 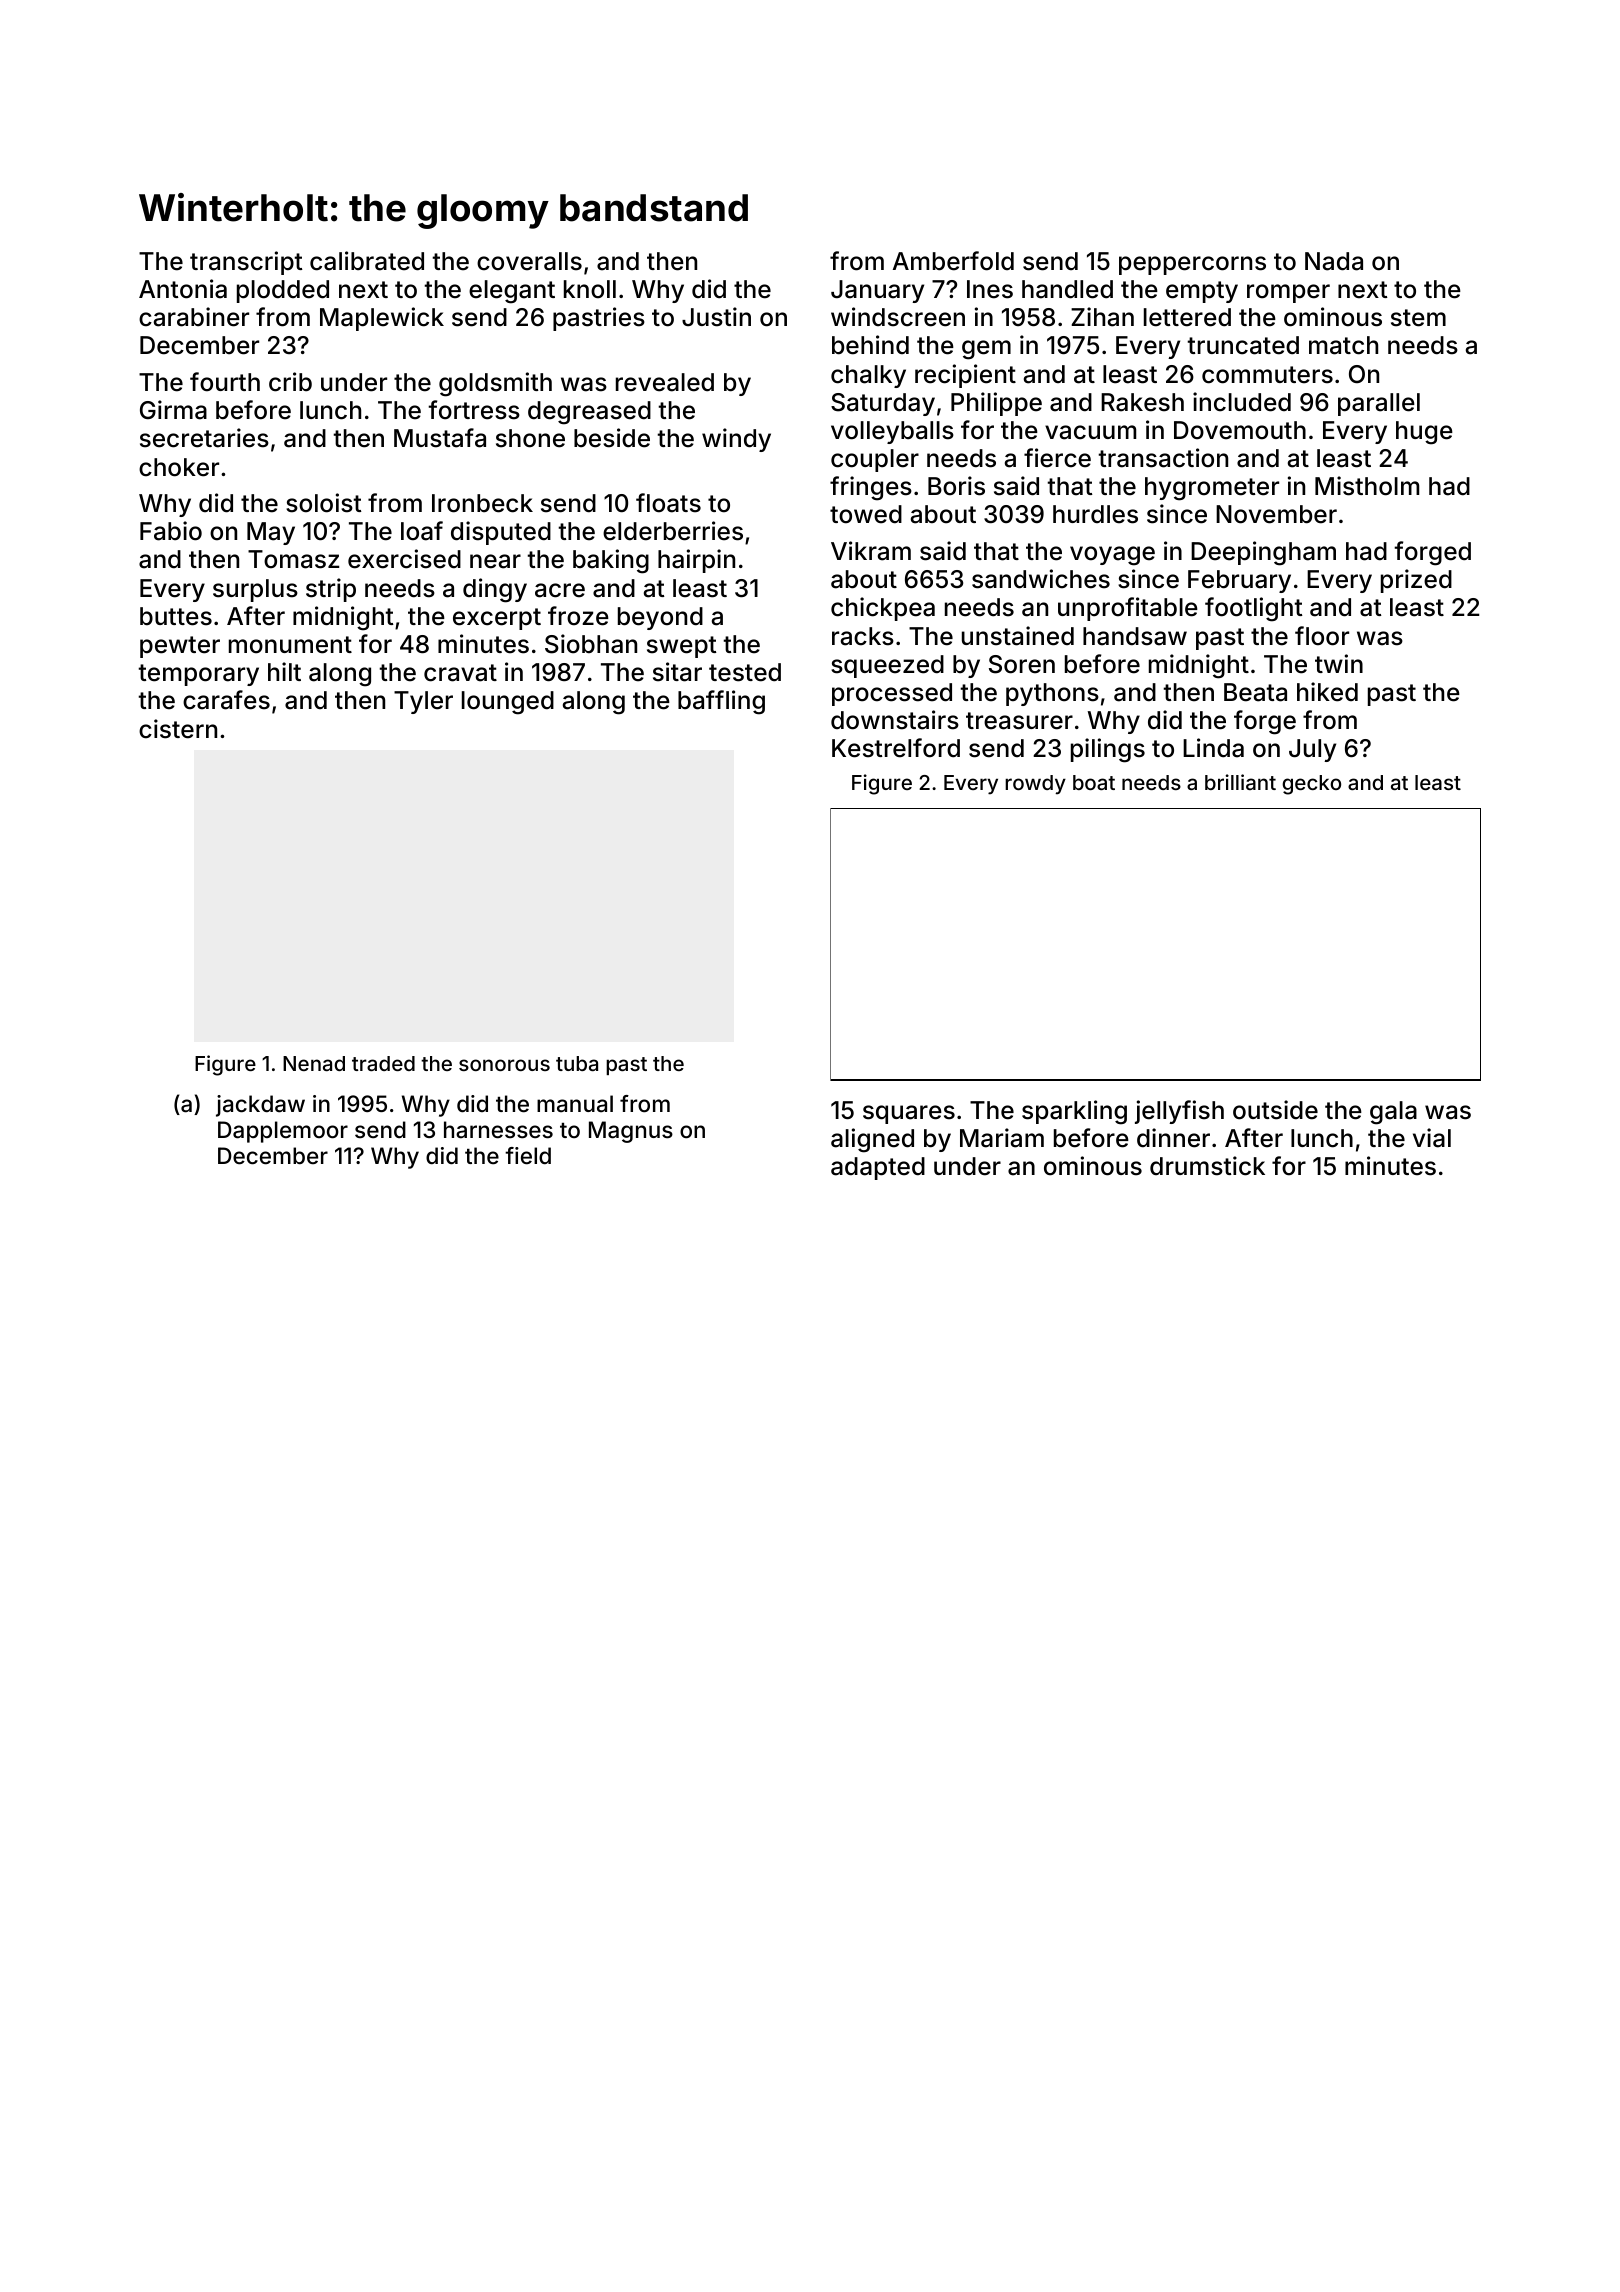 What do you see at coordinates (529, 261) in the document?
I see `coveralls` at bounding box center [529, 261].
